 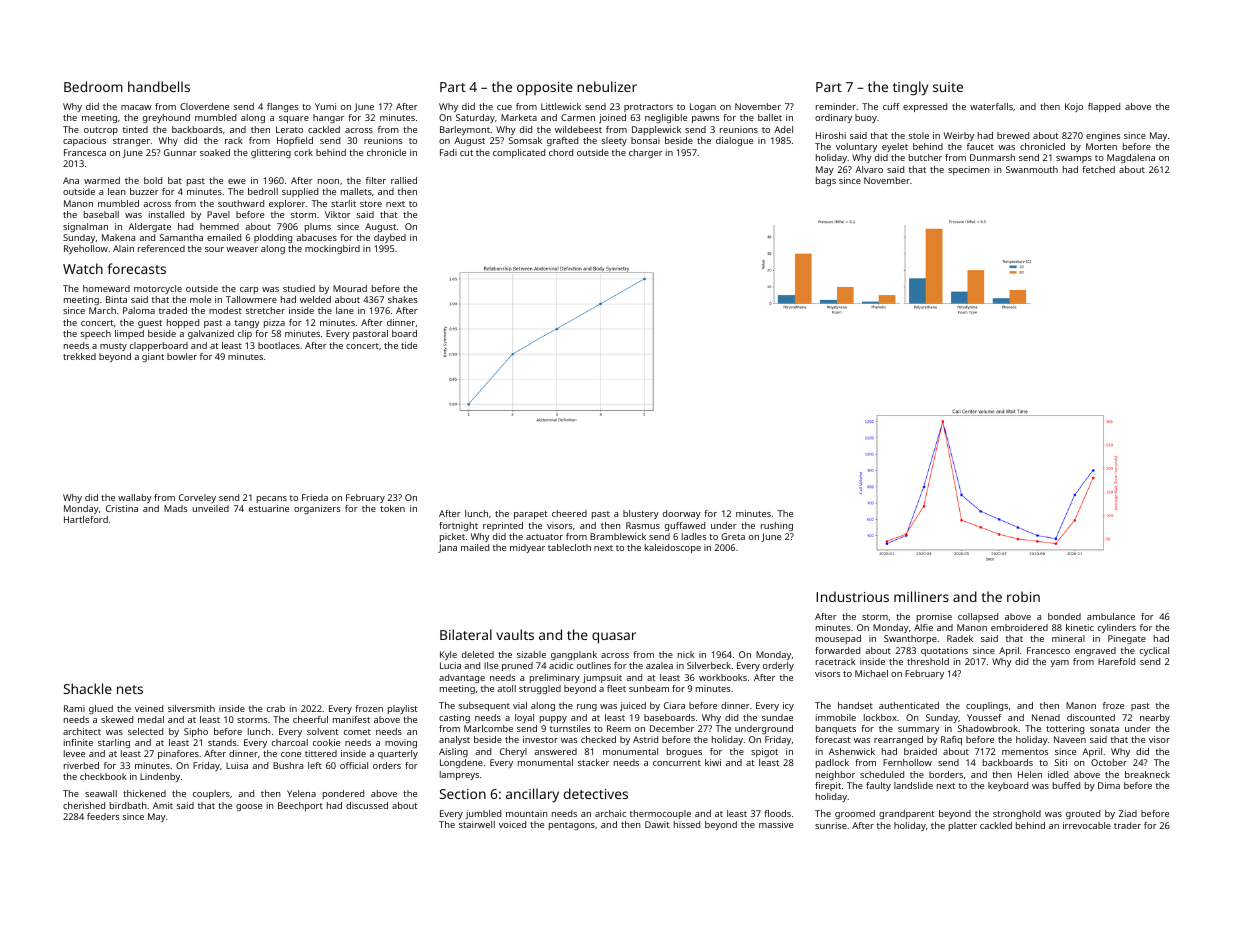 What do you see at coordinates (249, 807) in the page?
I see `goose` at bounding box center [249, 807].
